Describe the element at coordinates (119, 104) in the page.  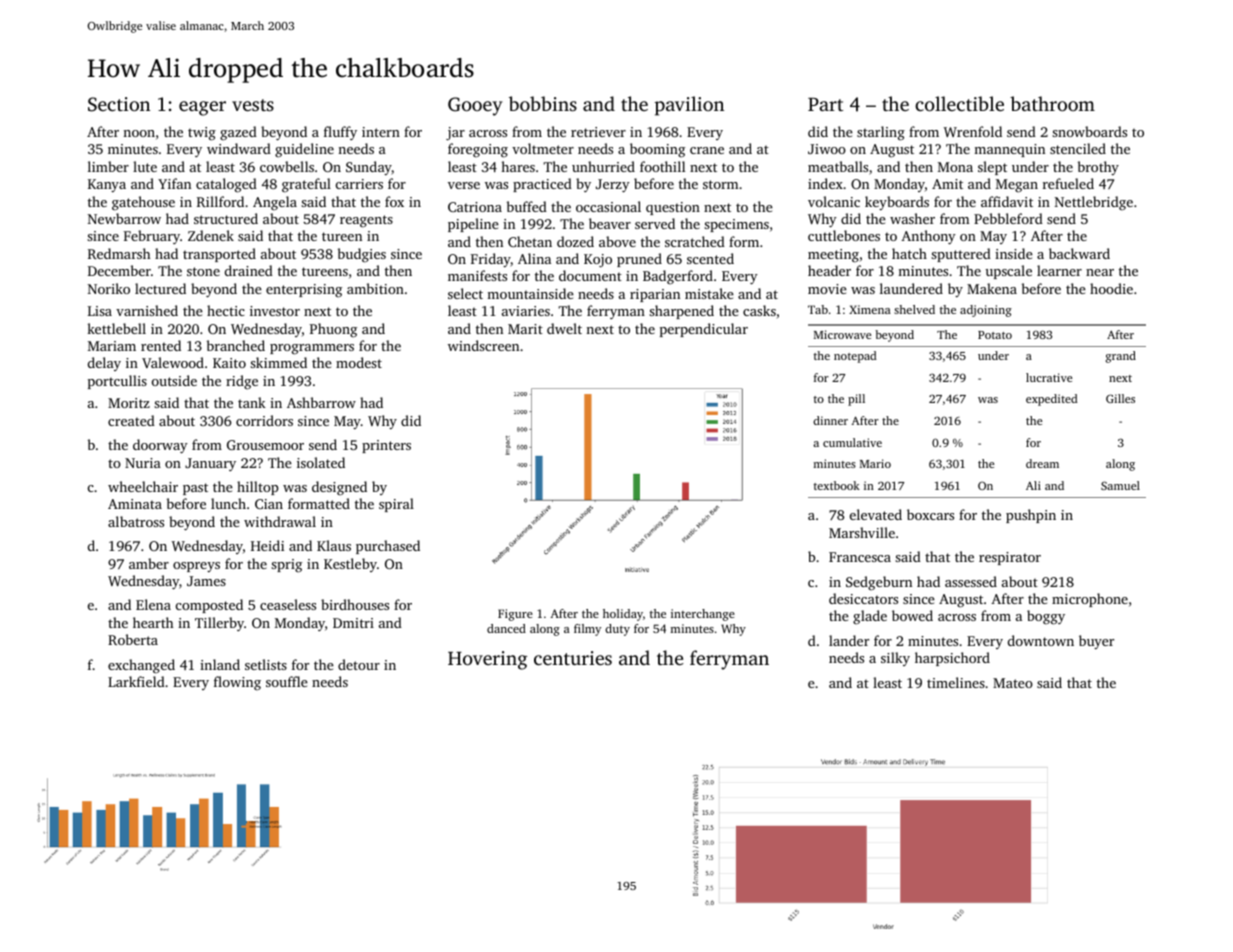
I see `Section` at that location.
